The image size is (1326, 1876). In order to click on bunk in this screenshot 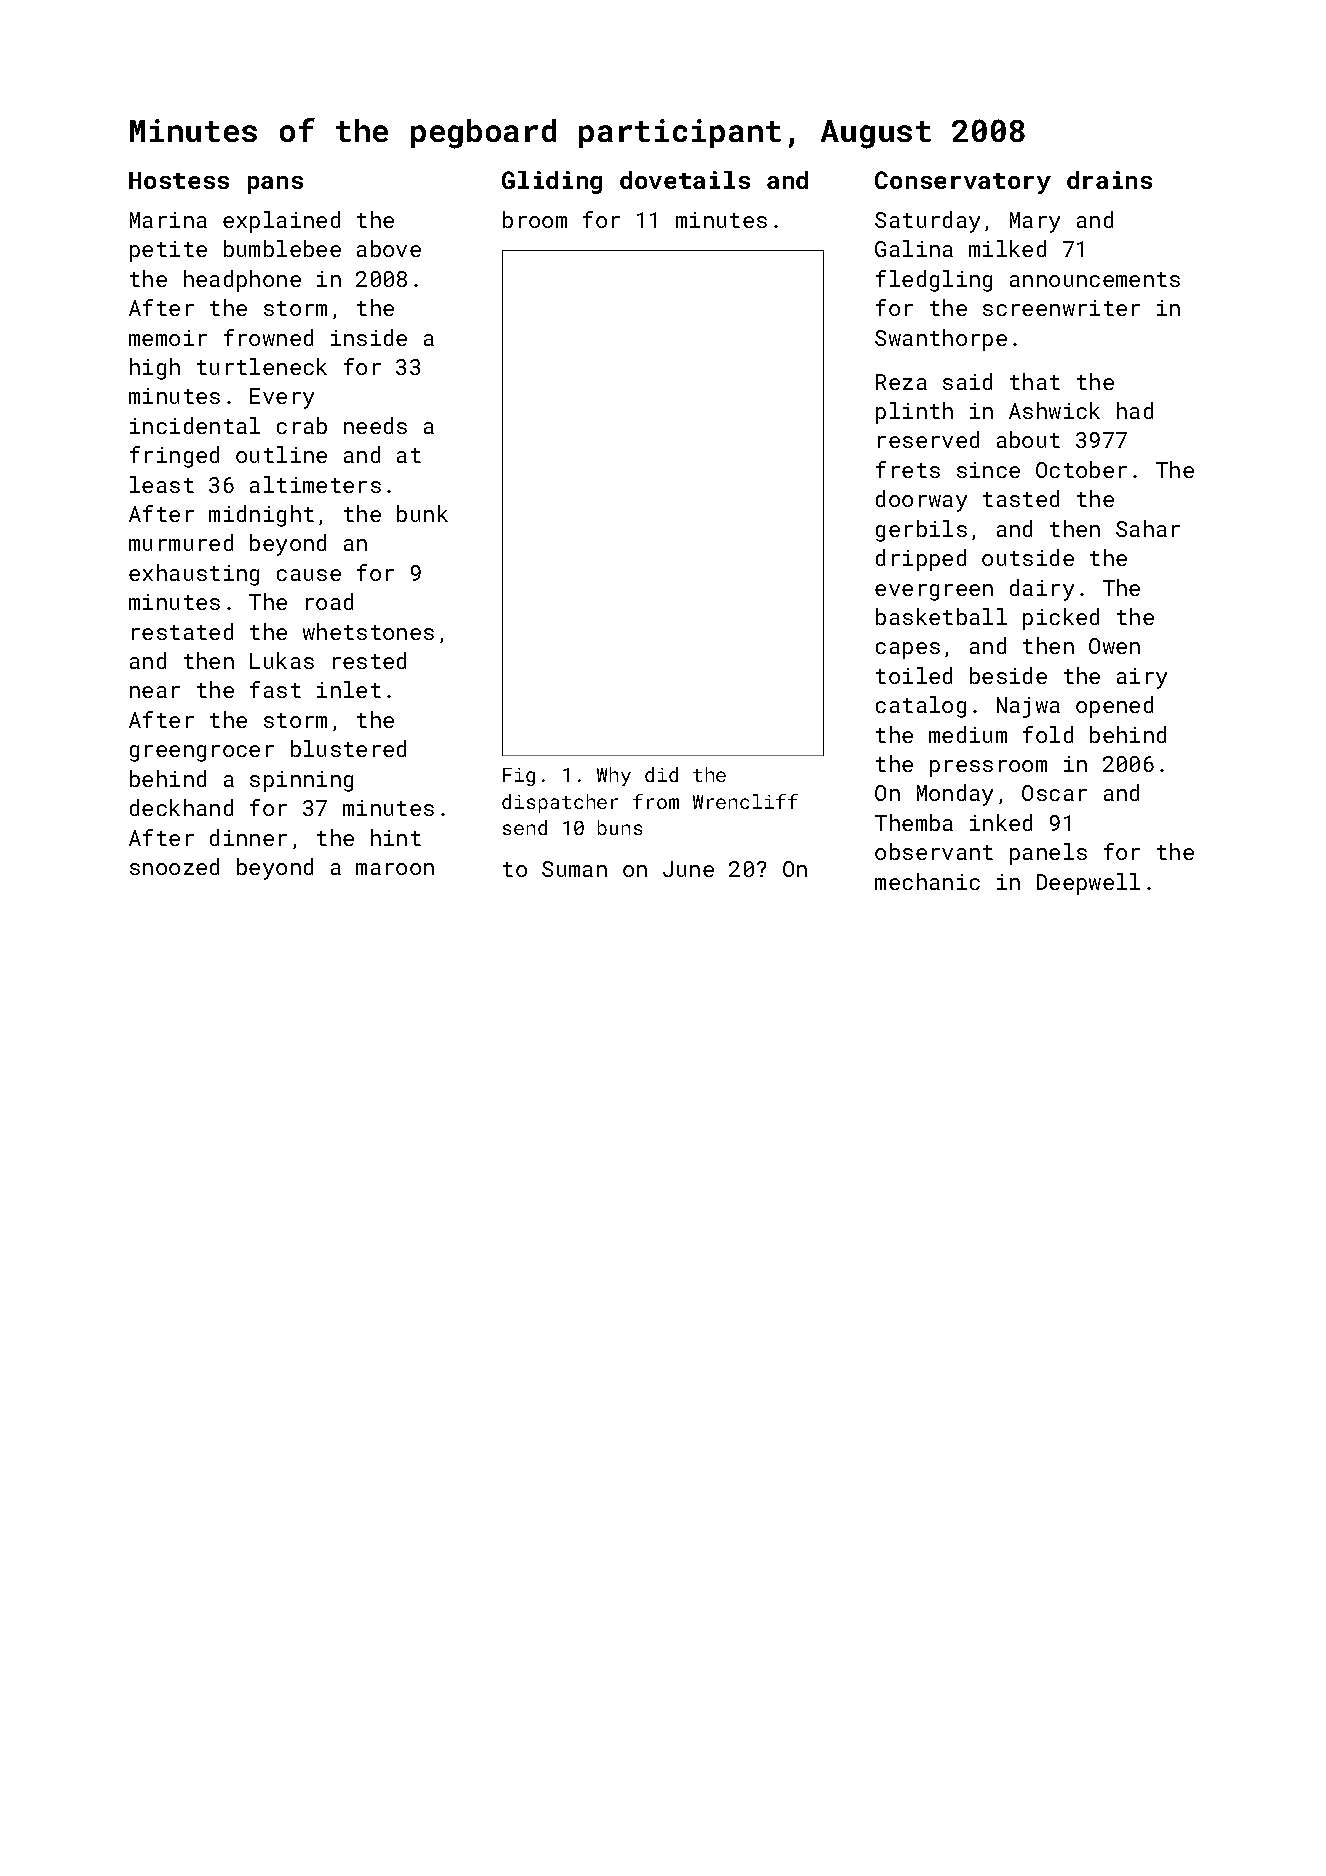, I will do `click(422, 513)`.
